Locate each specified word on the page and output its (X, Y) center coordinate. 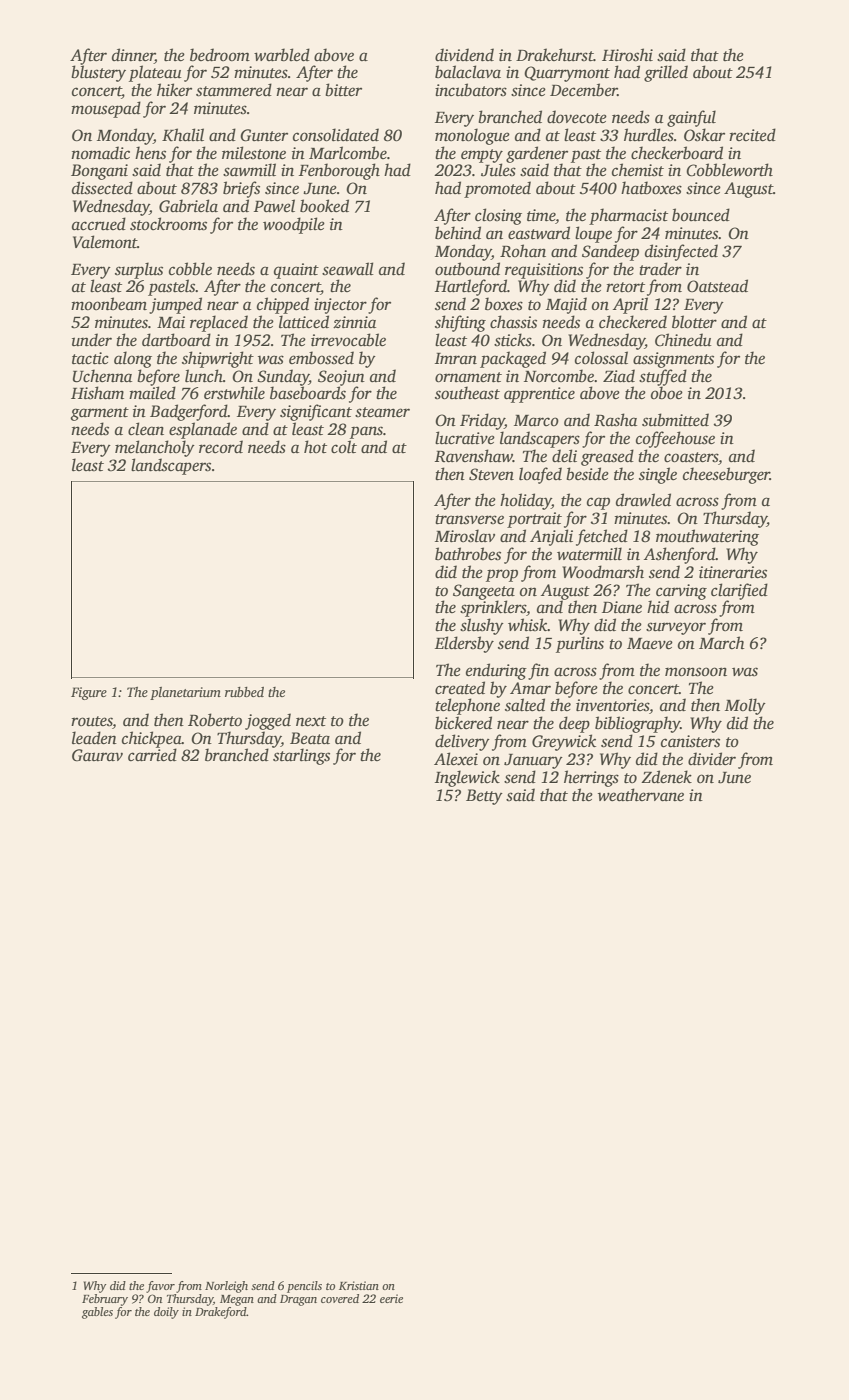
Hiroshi (627, 55)
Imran (456, 359)
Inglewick (467, 778)
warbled (282, 55)
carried (152, 755)
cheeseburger (726, 475)
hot (315, 447)
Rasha (615, 420)
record (221, 447)
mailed (152, 393)
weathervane (641, 795)
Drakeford (221, 1313)
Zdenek (666, 776)
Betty (484, 797)
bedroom (220, 55)
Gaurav (97, 755)
